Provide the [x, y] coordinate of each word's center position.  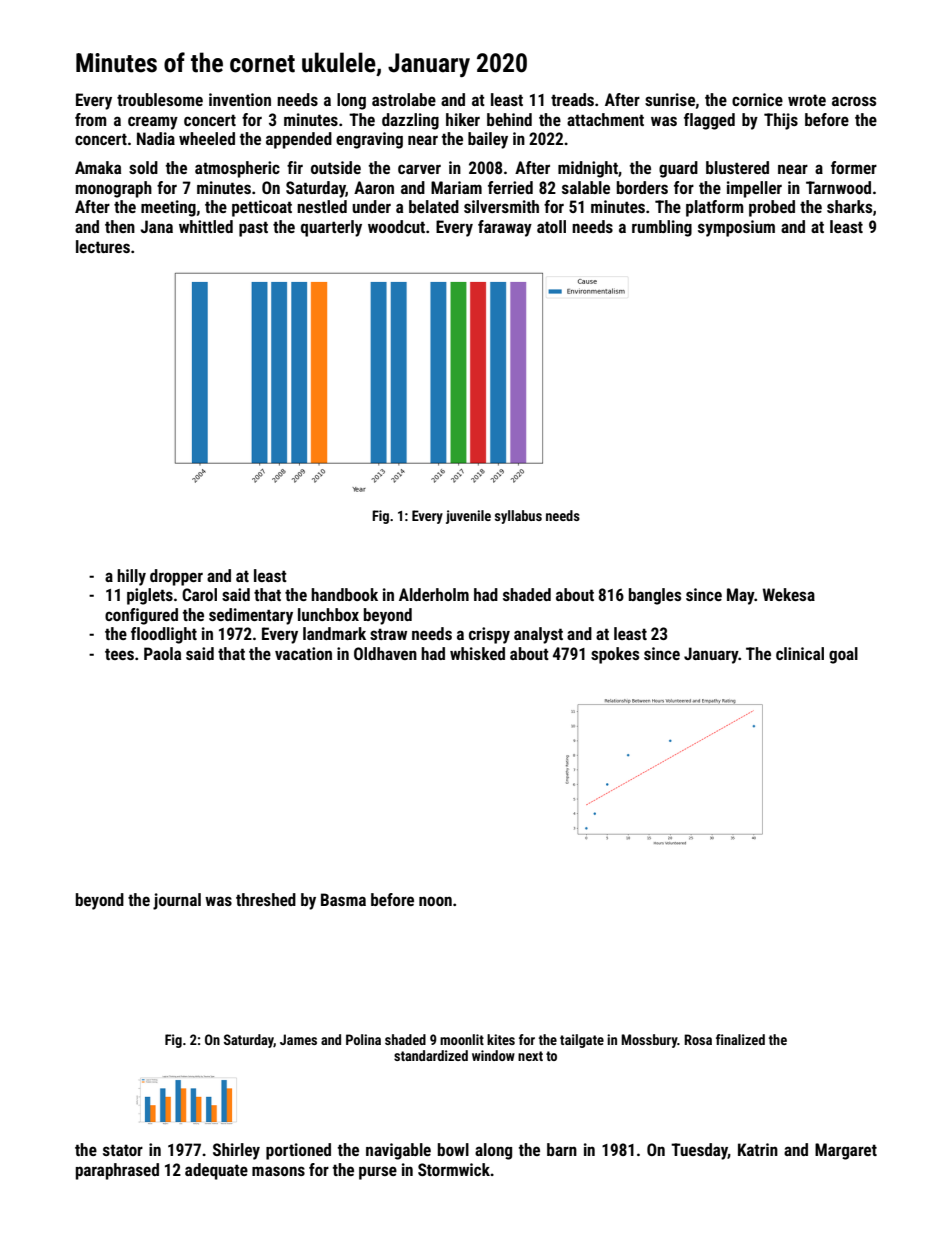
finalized [740, 1039]
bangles [655, 596]
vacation [303, 653]
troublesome [160, 99]
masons [278, 1171]
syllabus [518, 517]
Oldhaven [385, 653]
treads [572, 99]
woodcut [396, 226]
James [298, 1039]
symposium [736, 228]
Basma [343, 899]
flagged [709, 121]
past [253, 229]
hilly [131, 577]
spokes [615, 655]
